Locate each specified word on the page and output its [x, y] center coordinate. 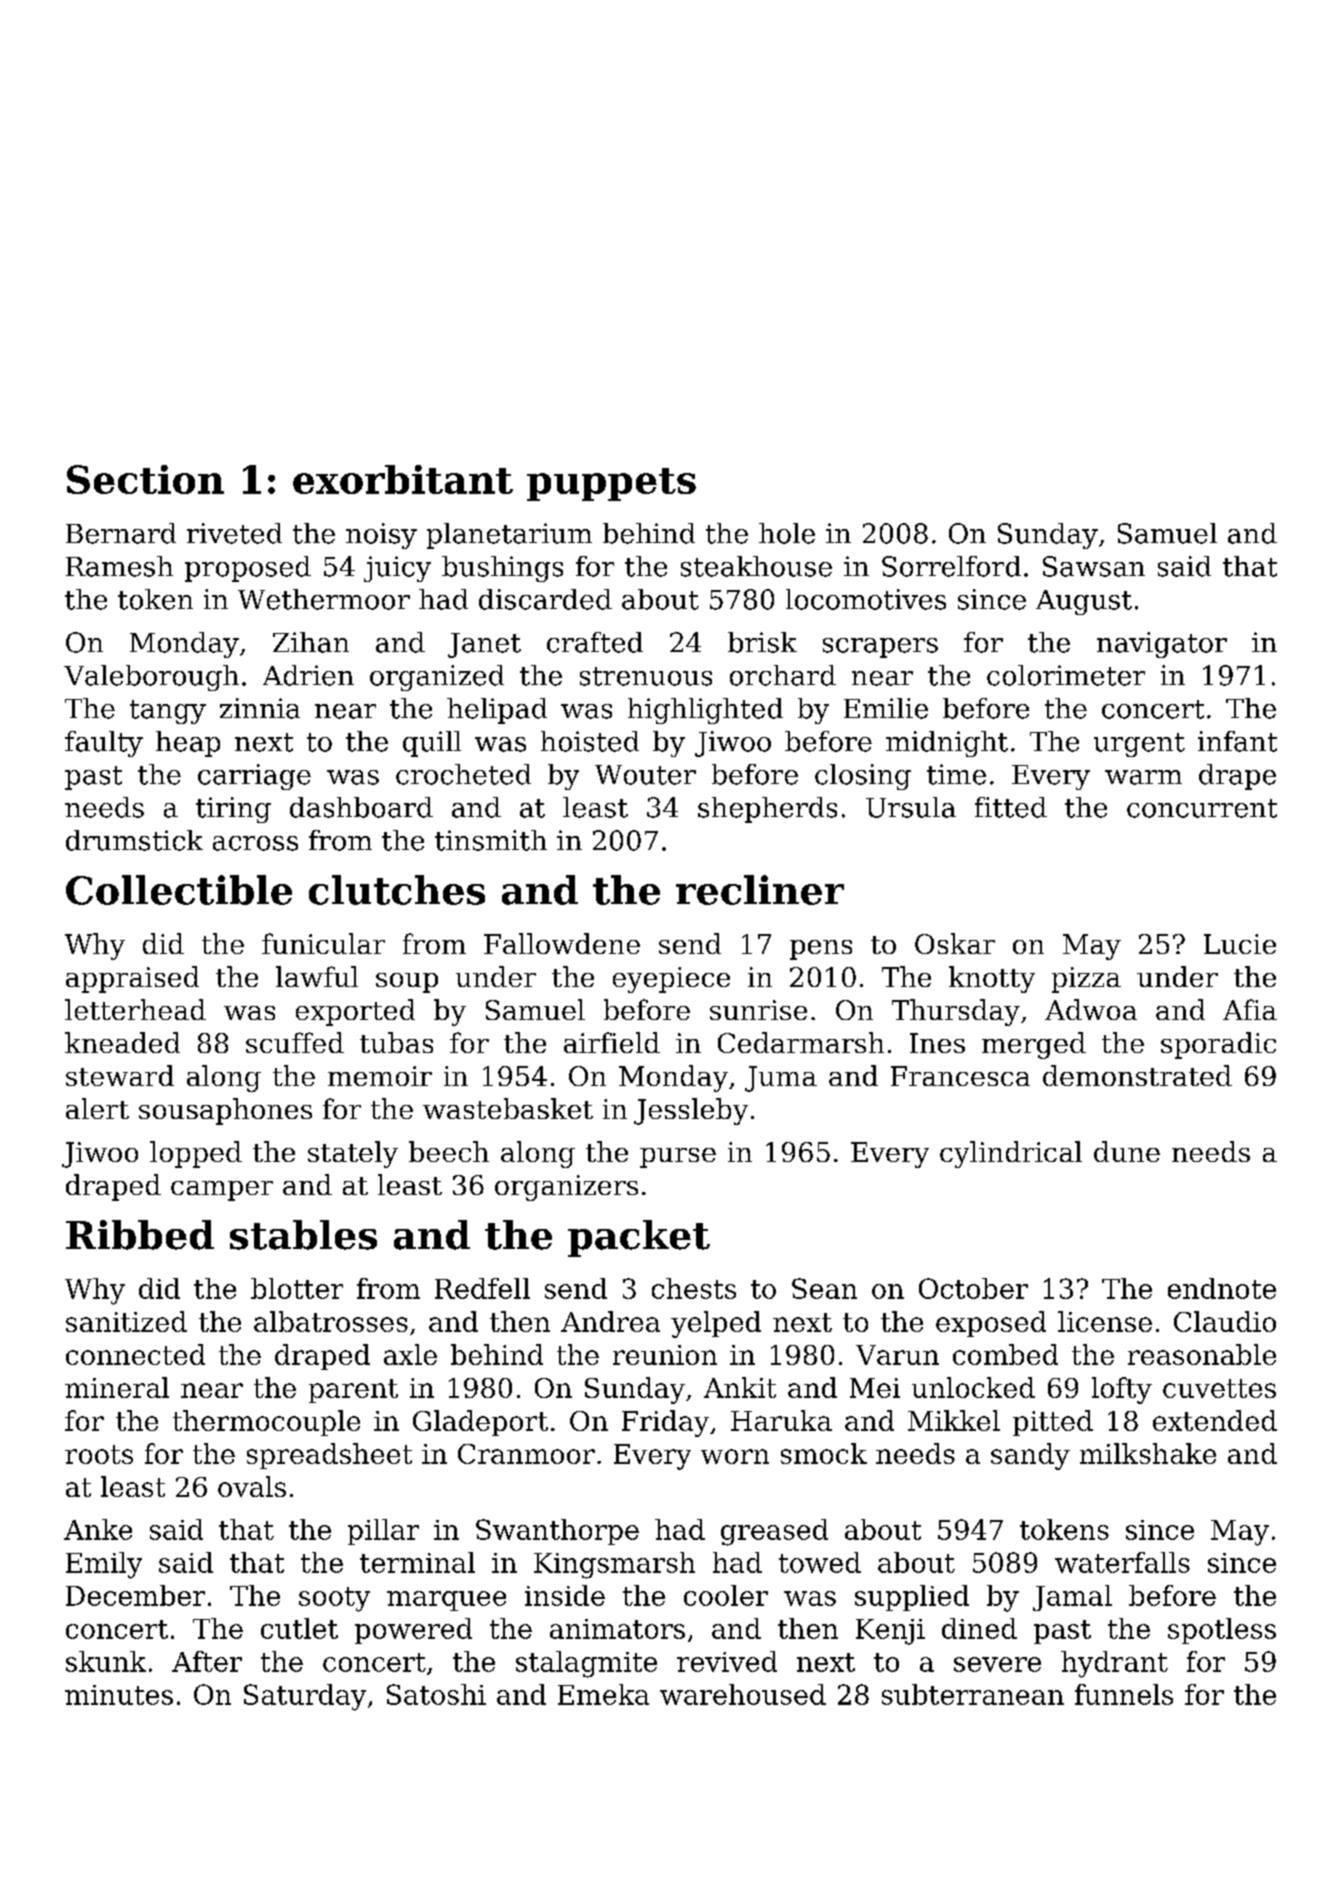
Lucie [1240, 944]
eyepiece [671, 980]
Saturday [305, 1697]
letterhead [135, 1009]
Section [145, 479]
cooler [726, 1595]
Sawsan [1094, 566]
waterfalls [1122, 1562]
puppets [611, 484]
